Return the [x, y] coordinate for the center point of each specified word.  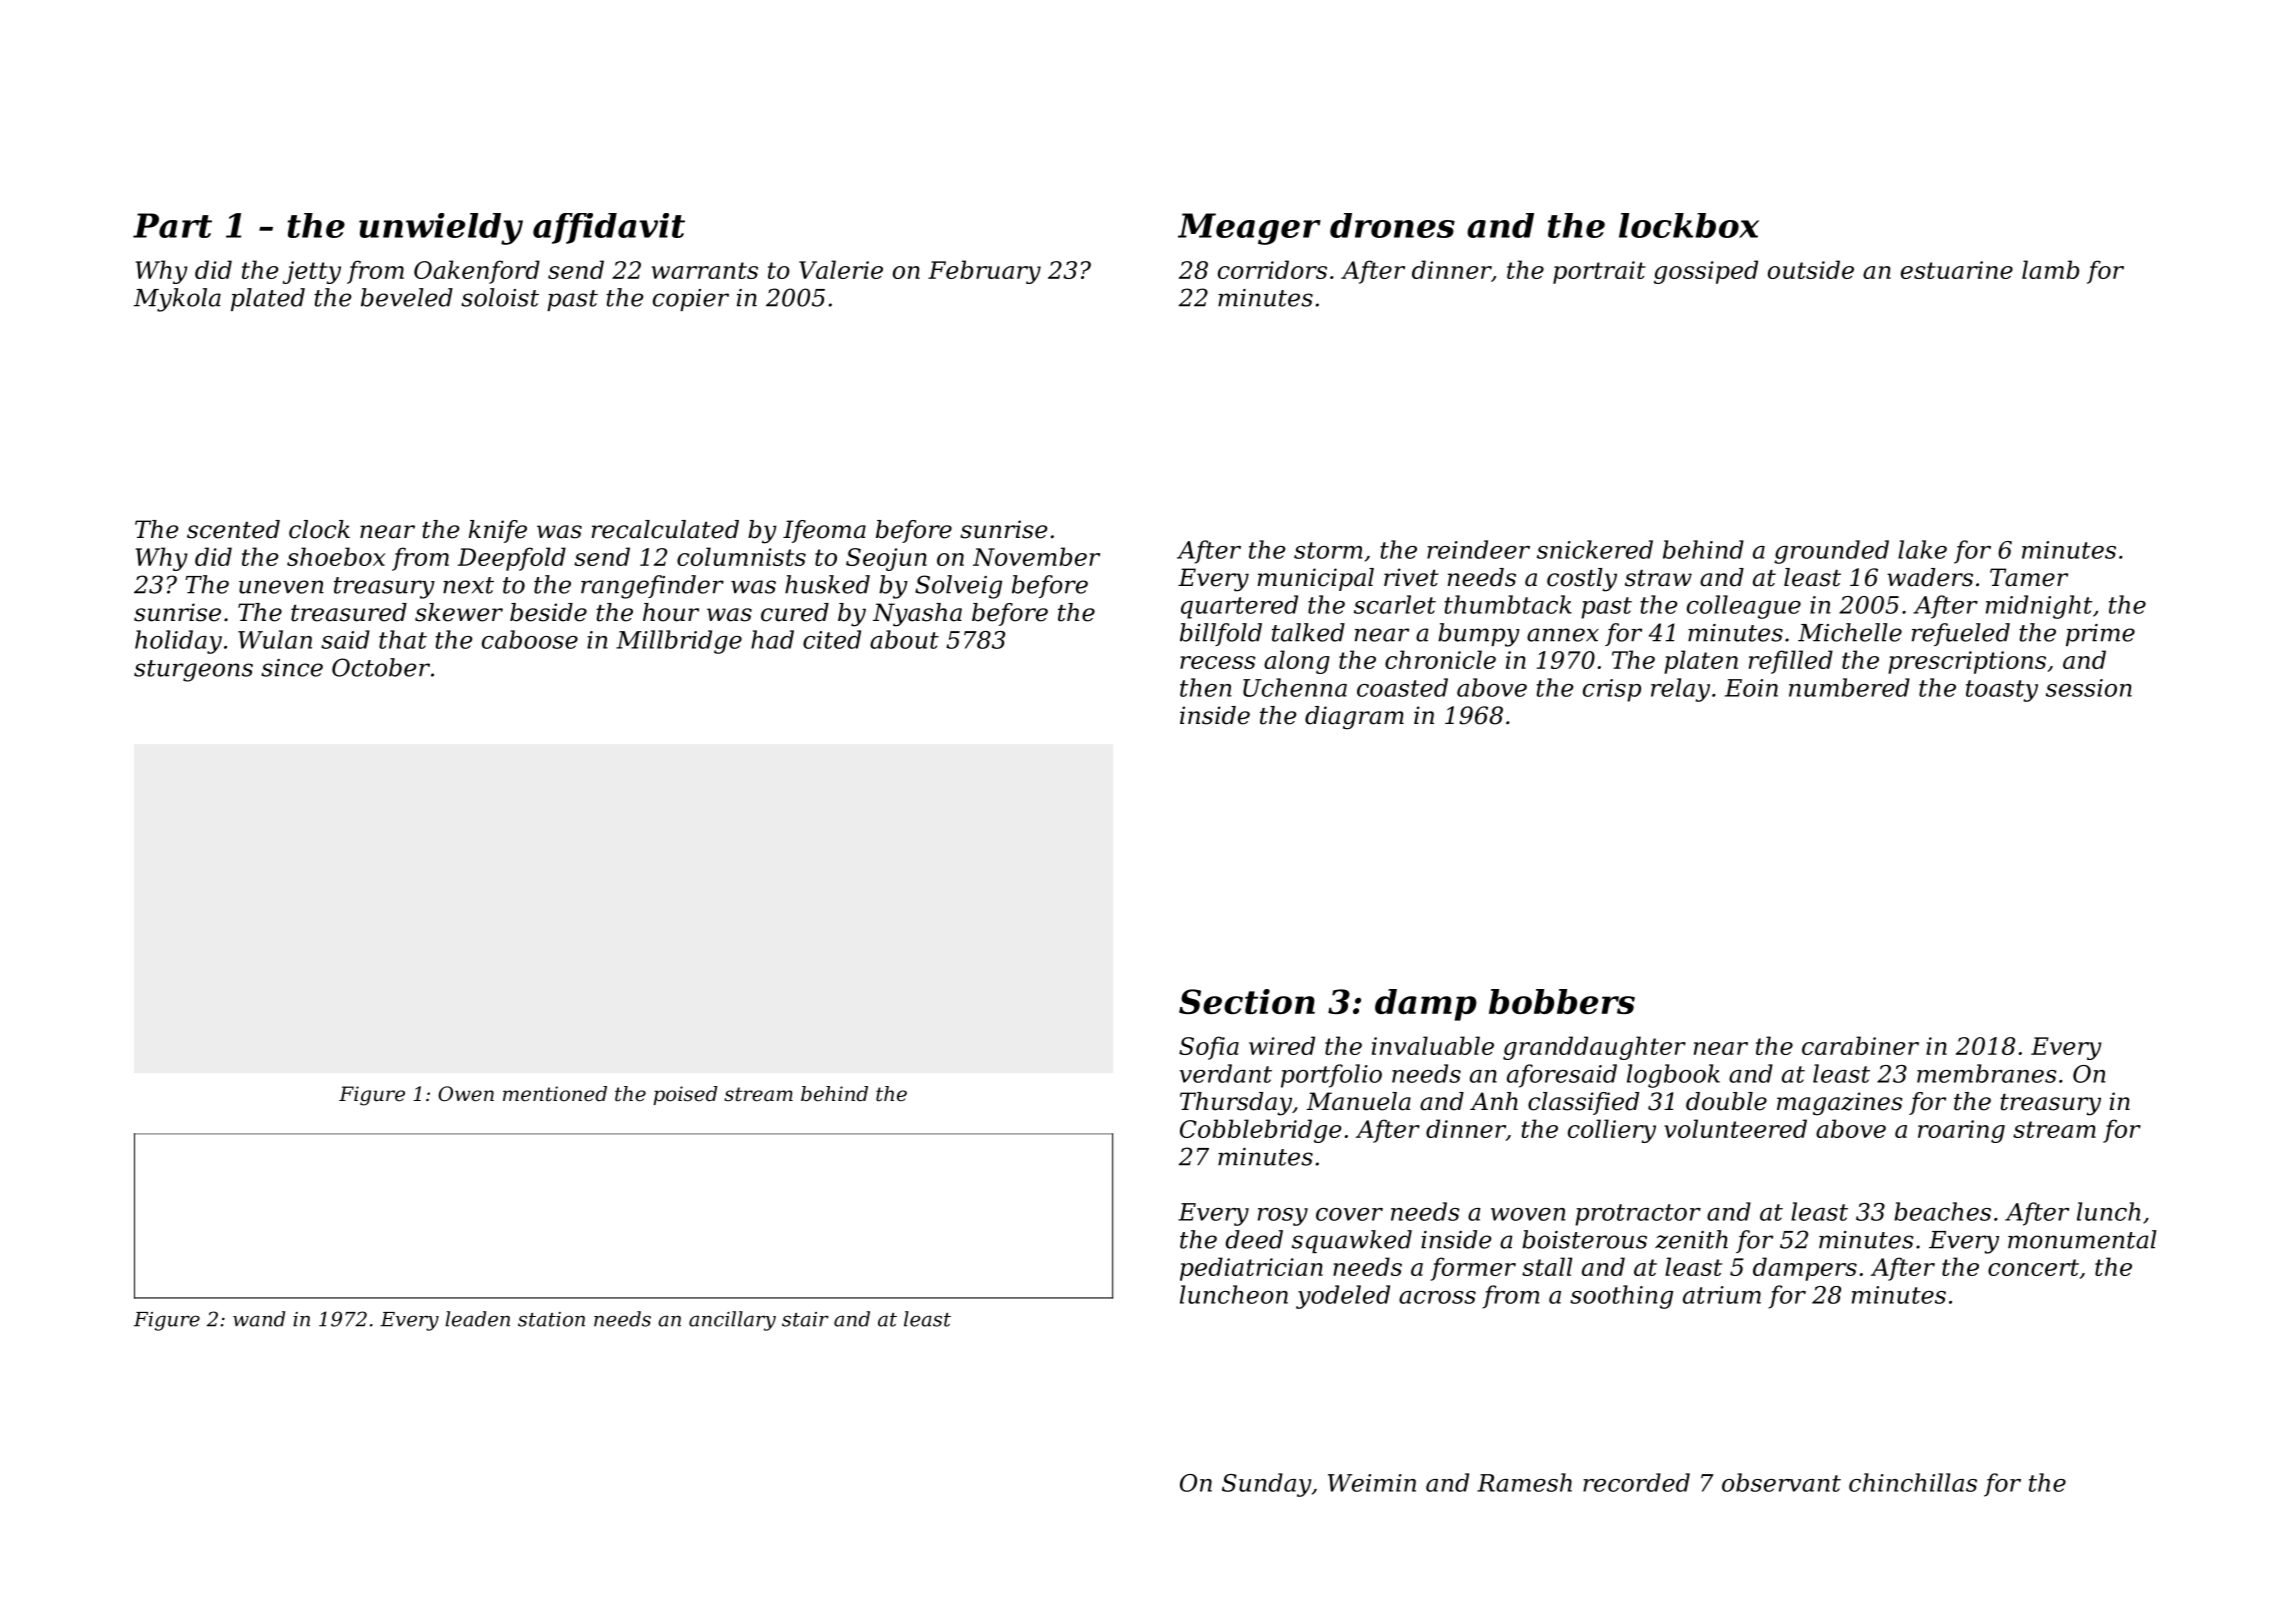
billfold [1221, 634]
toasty [2002, 691]
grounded [1831, 552]
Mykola [177, 300]
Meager [1249, 229]
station [551, 1319]
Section [1247, 1001]
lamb [2050, 269]
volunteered [1735, 1128]
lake [1922, 549]
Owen [466, 1094]
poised [685, 1095]
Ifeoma [824, 531]
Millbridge [679, 642]
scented [233, 529]
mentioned [555, 1094]
